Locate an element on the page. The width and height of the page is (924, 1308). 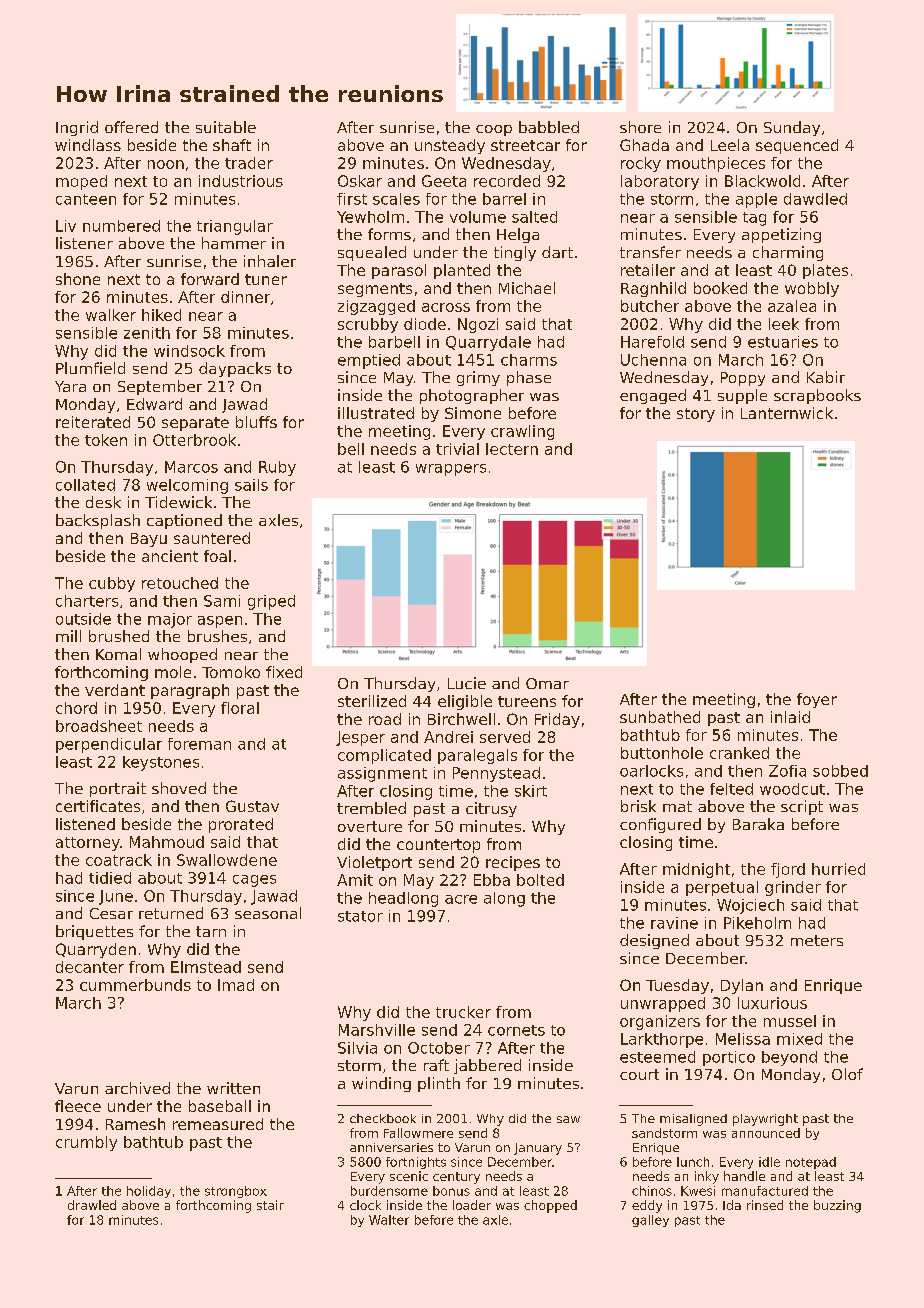
coop is located at coordinates (494, 130).
